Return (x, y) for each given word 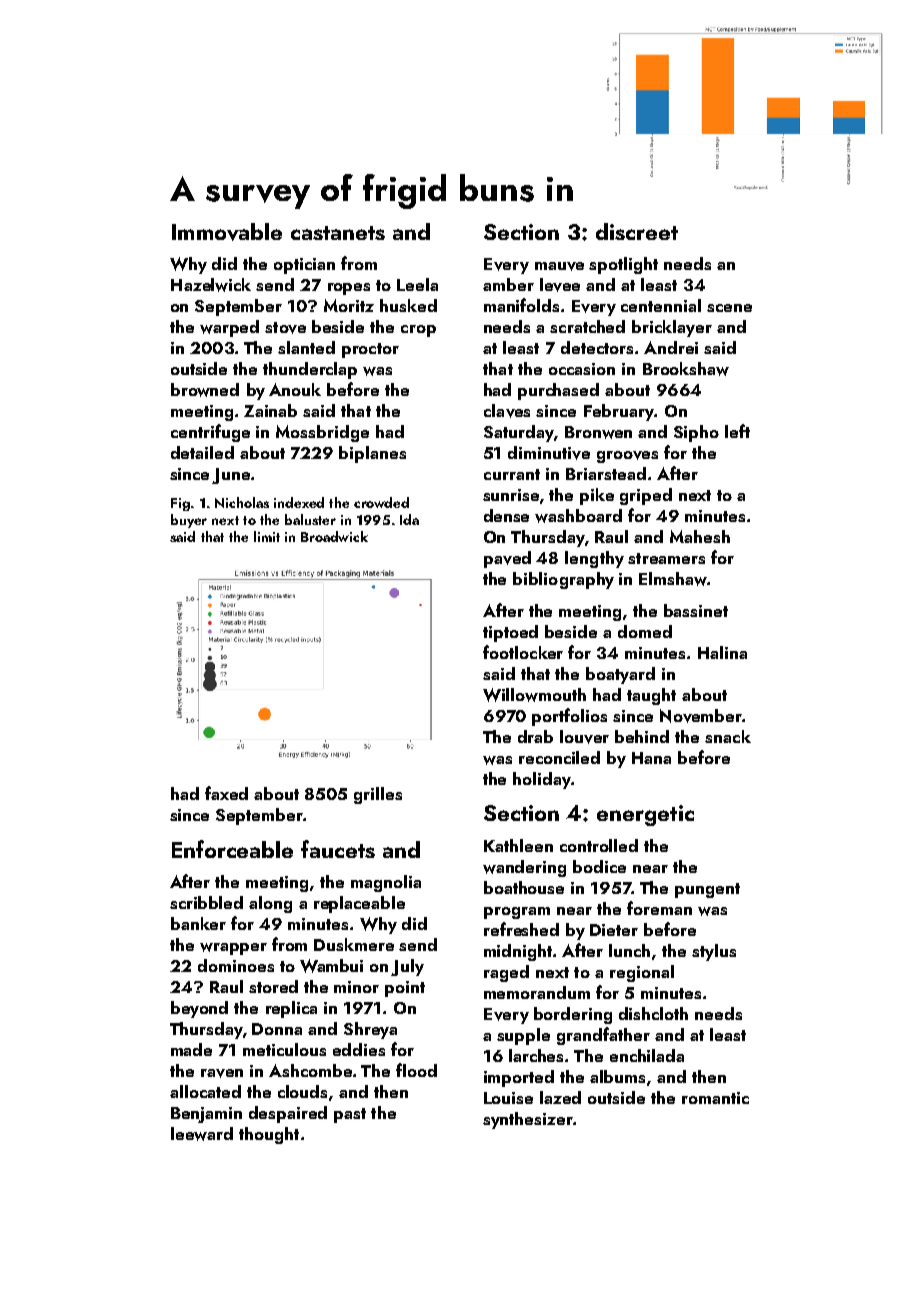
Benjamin (206, 1115)
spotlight (623, 265)
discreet (637, 231)
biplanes (372, 454)
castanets (338, 233)
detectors (597, 347)
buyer (189, 521)
